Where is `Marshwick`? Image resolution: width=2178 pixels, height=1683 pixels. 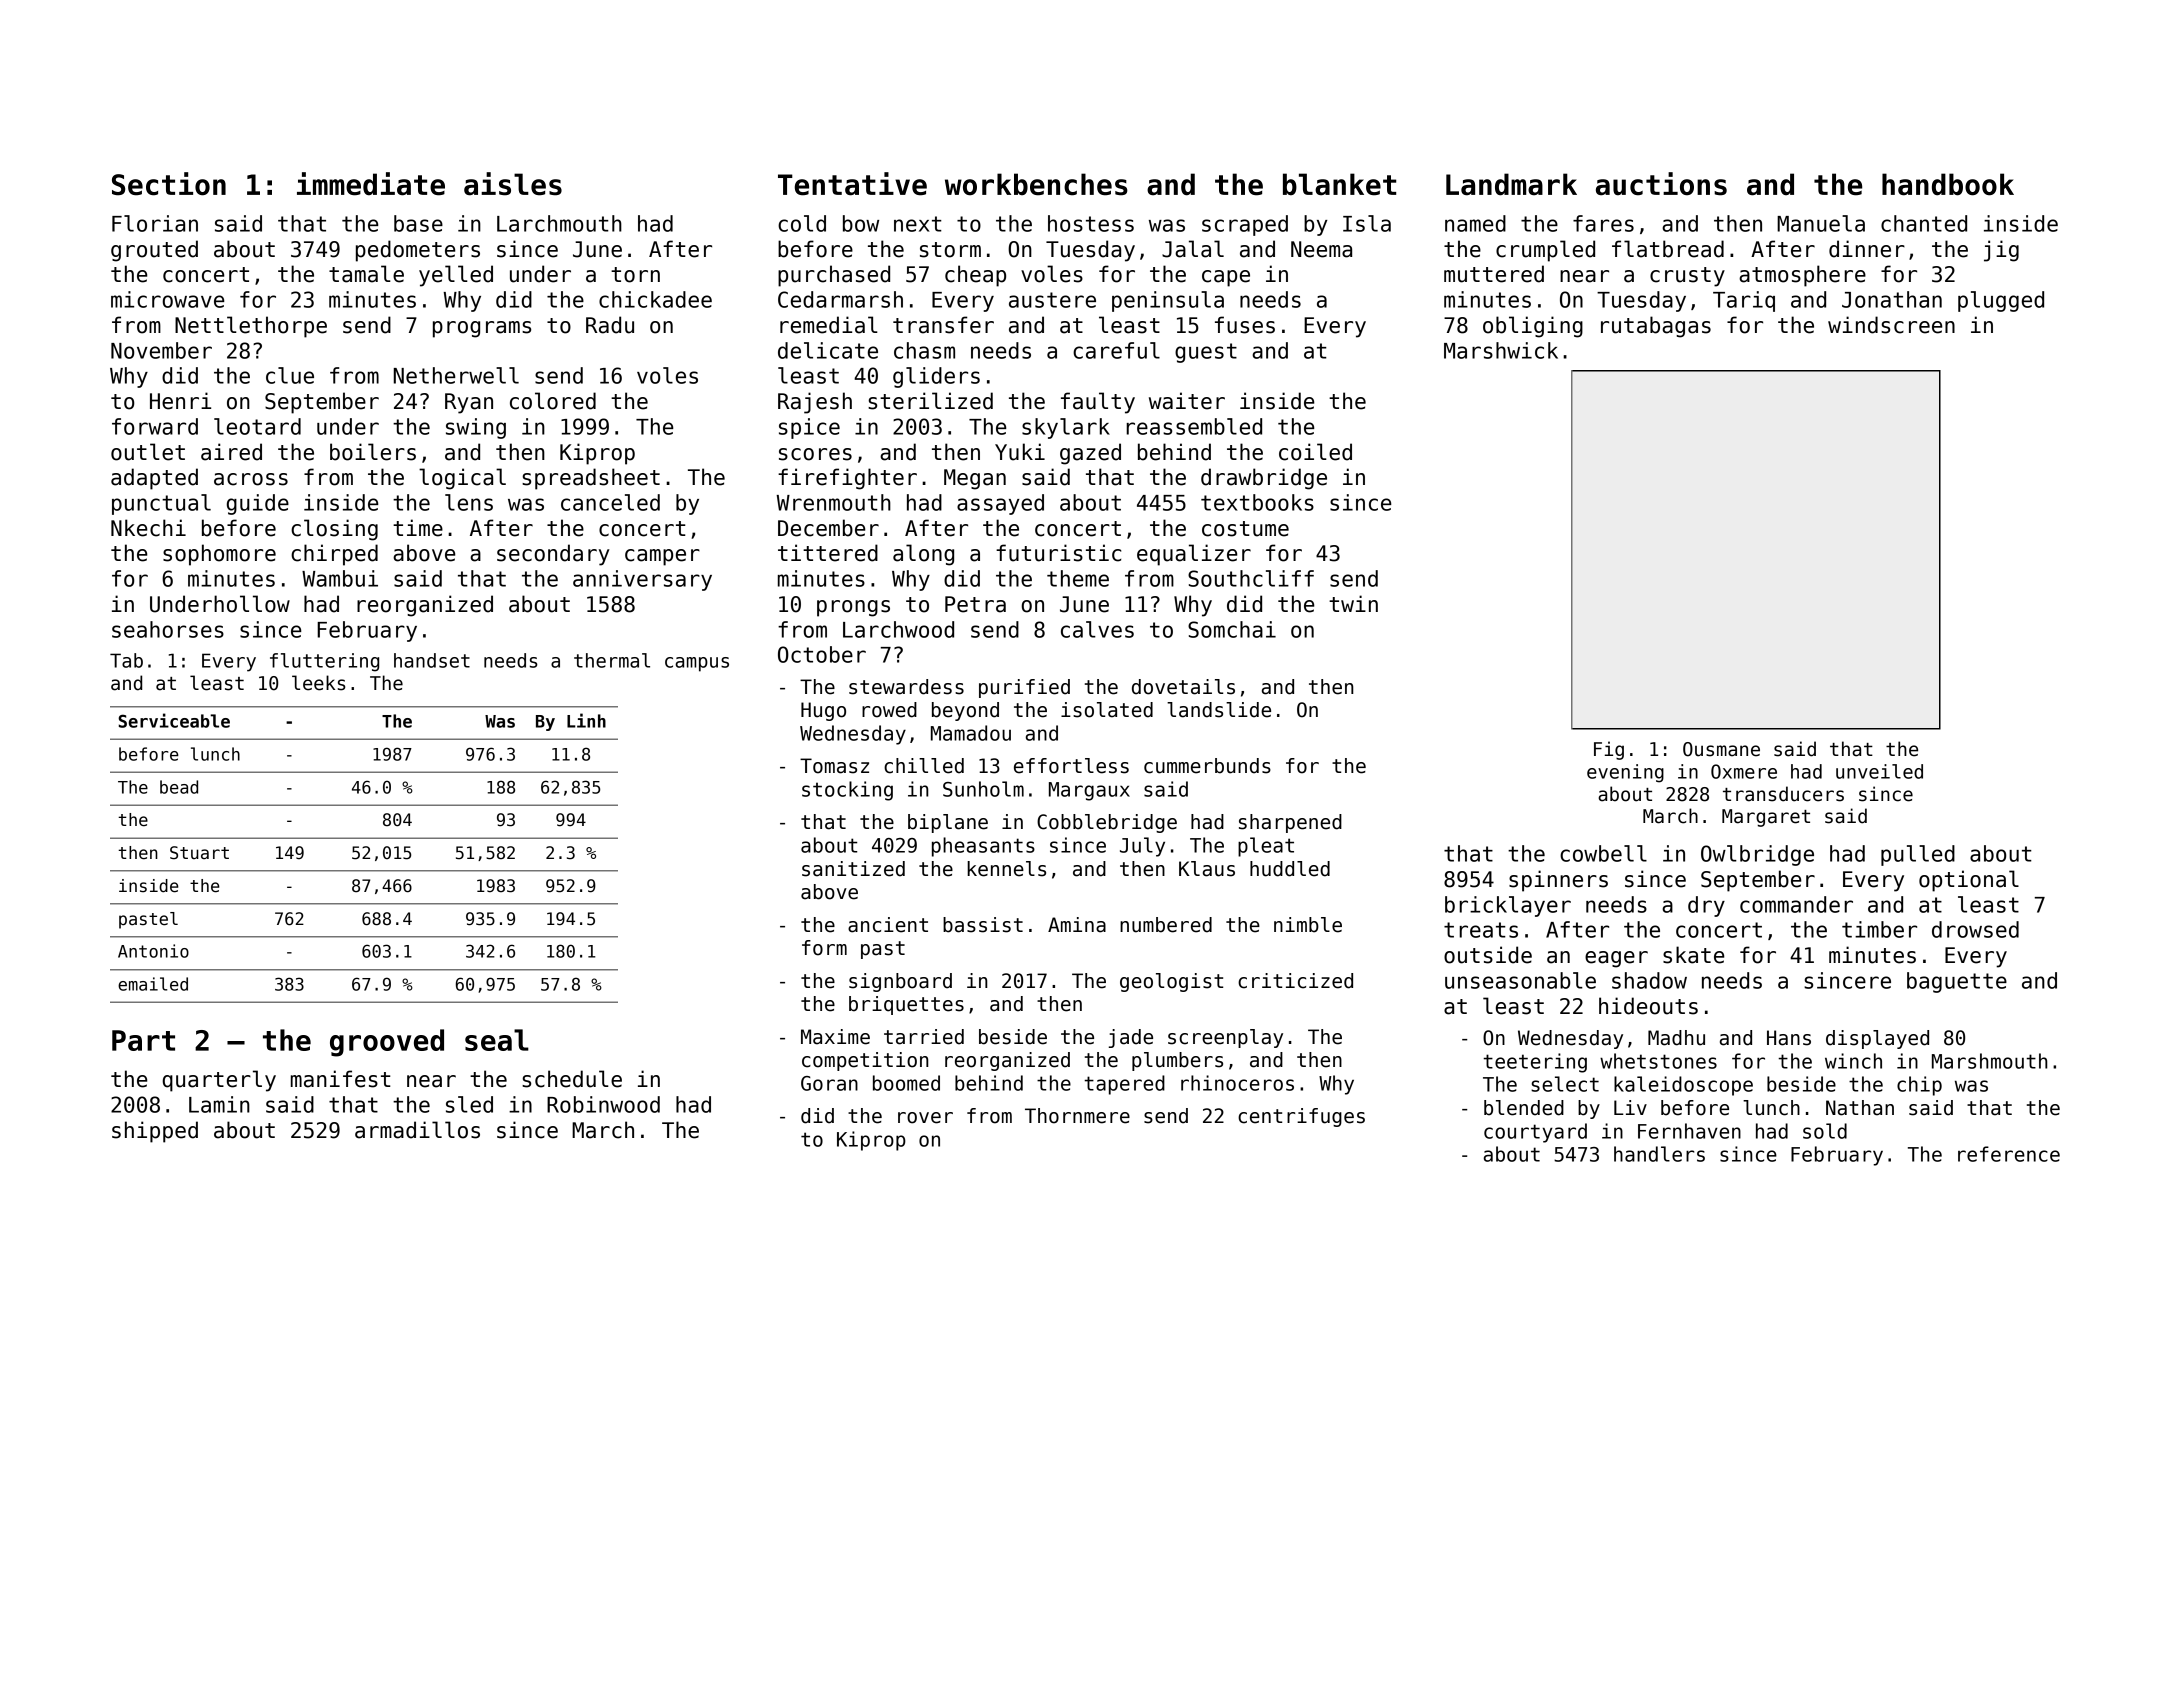
Marshwick is located at coordinates (1501, 350).
